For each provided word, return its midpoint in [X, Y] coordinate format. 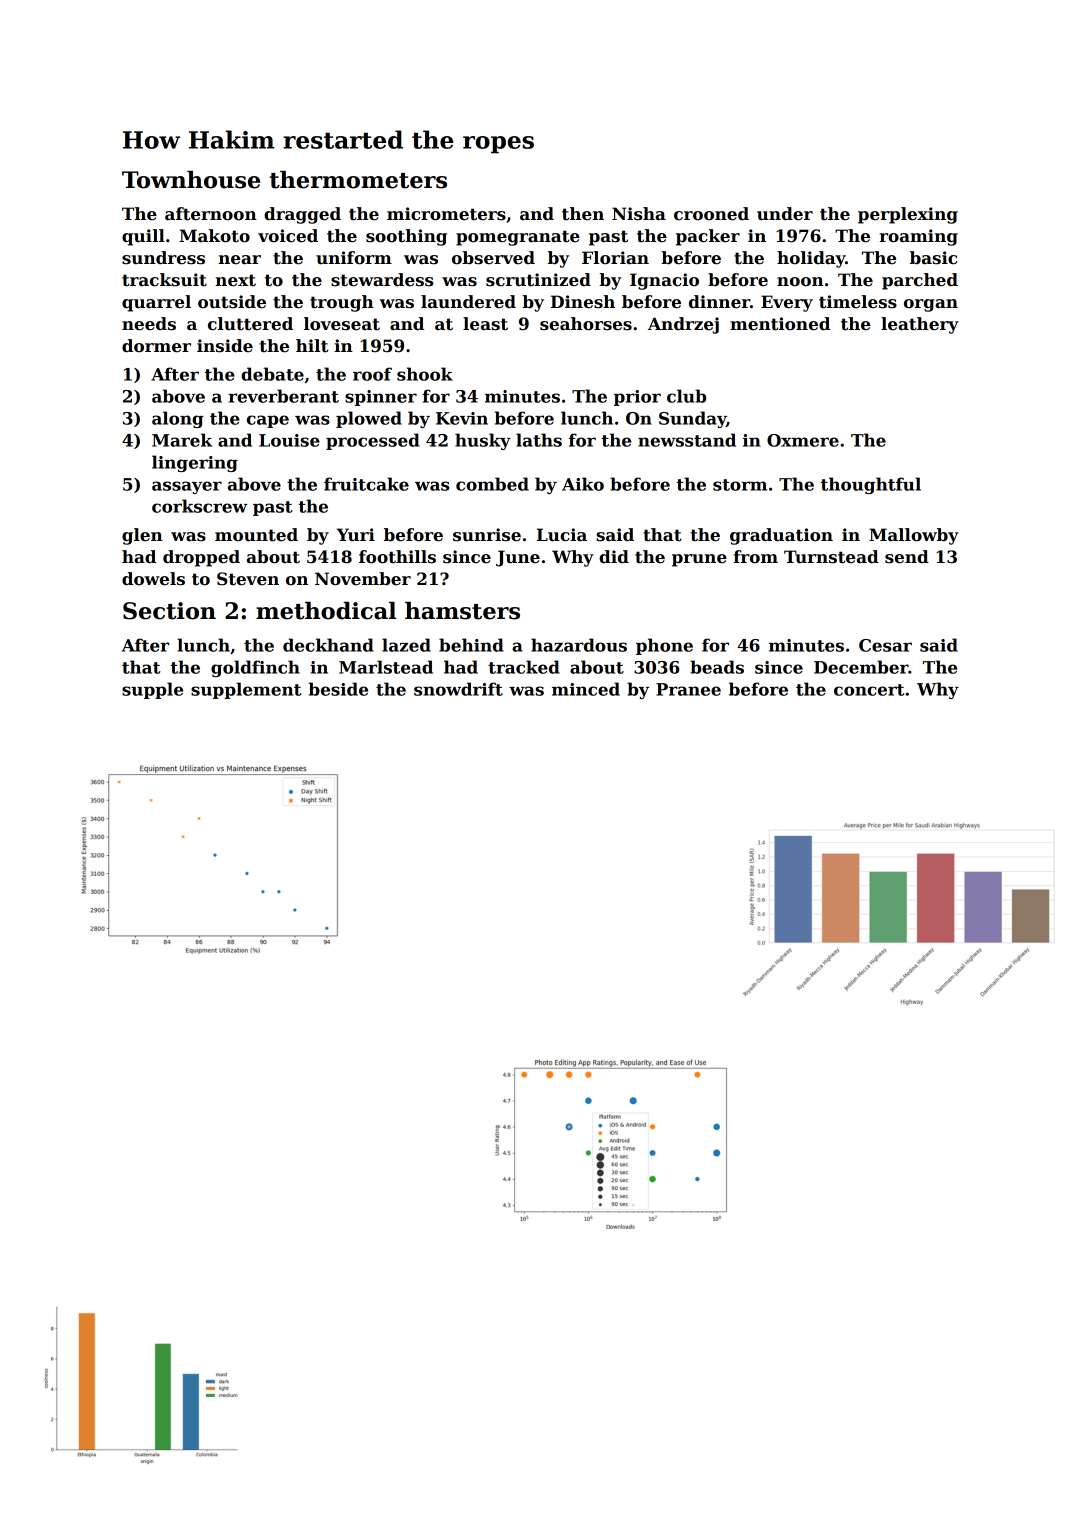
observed [493, 258]
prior [637, 398]
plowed [369, 419]
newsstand [687, 440]
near [239, 260]
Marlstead [386, 667]
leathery [920, 325]
